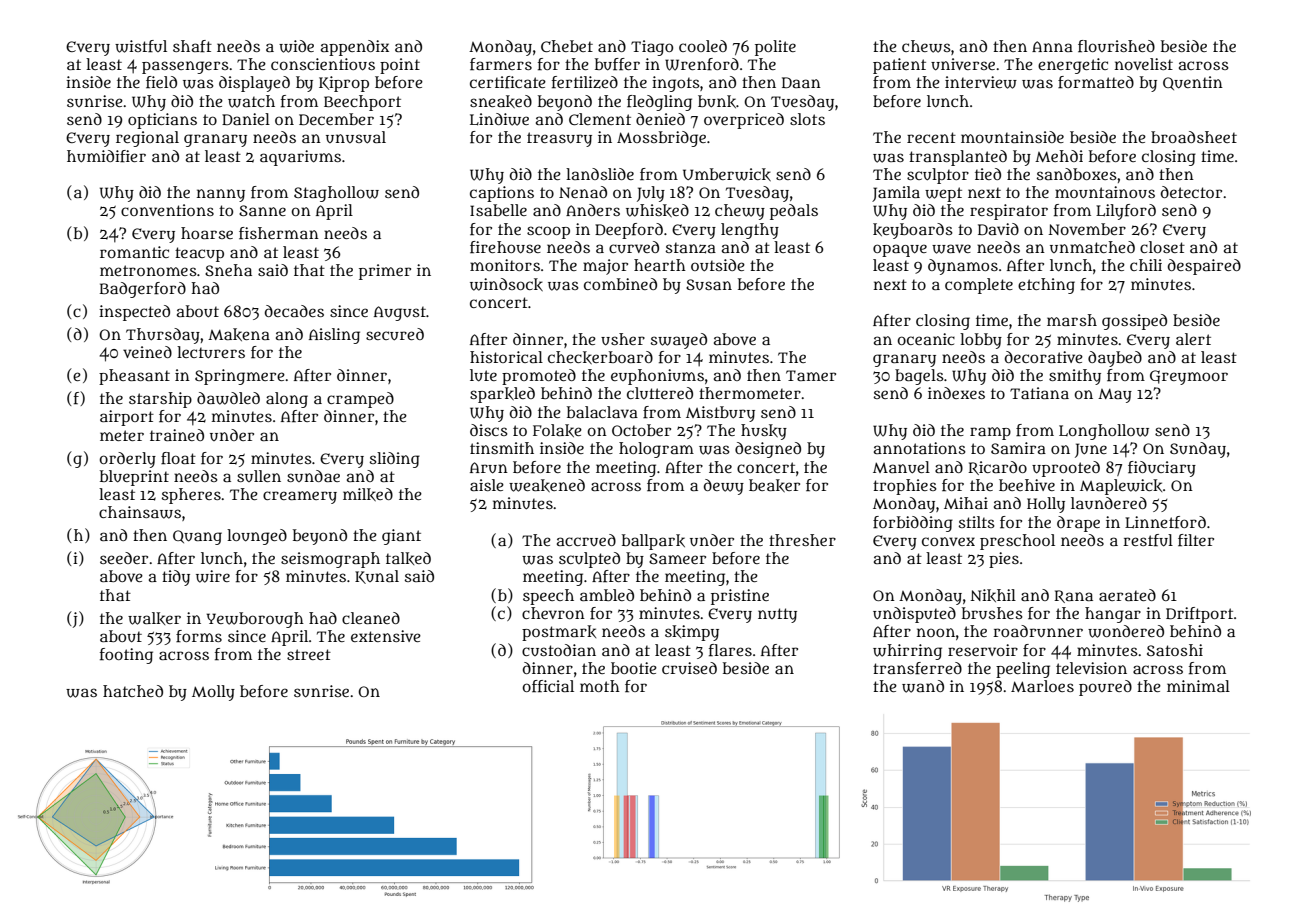 This screenshot has height=924, width=1308. I want to click on conventions, so click(167, 210).
